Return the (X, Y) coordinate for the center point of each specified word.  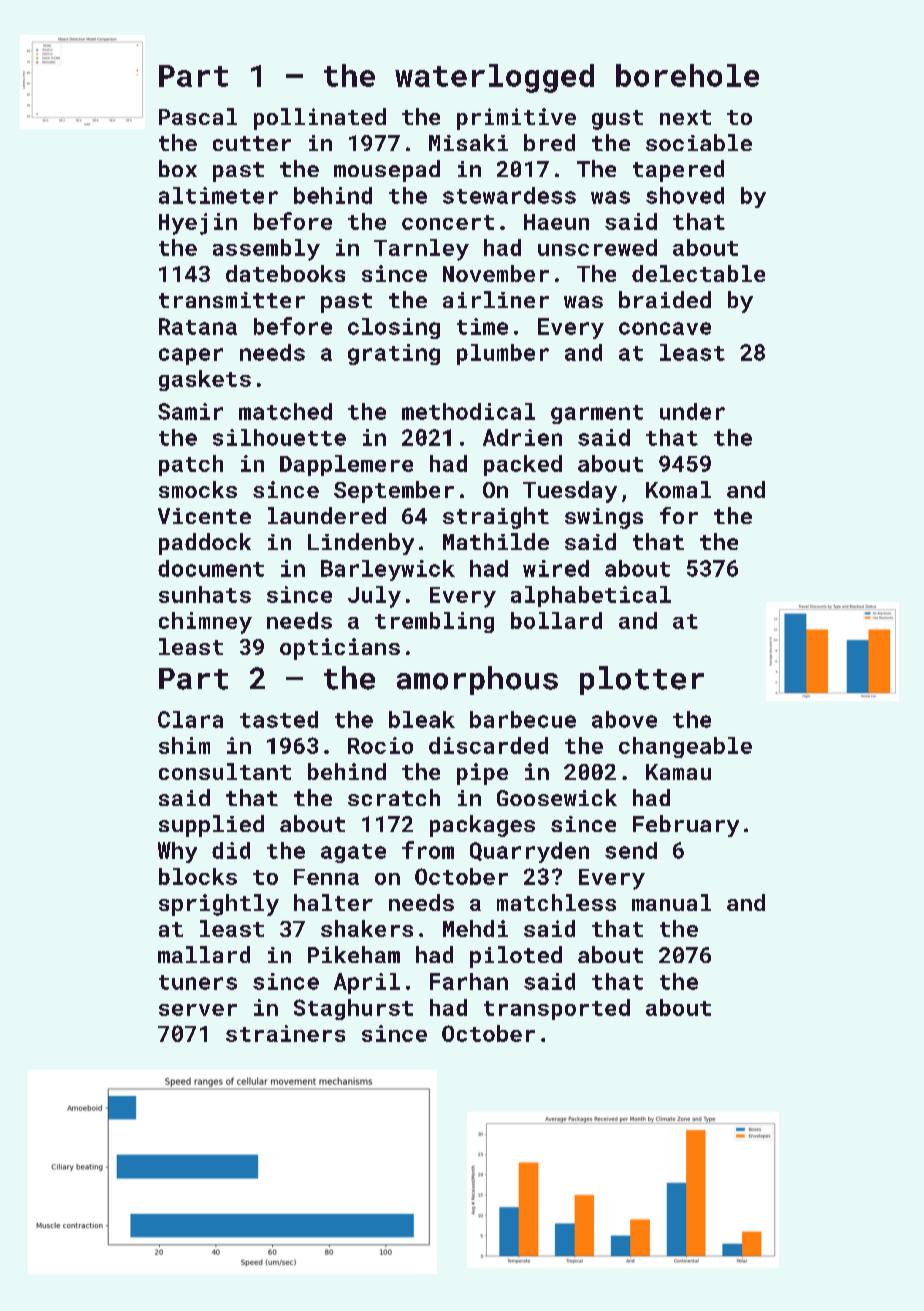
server (198, 1010)
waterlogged (494, 78)
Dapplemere (346, 465)
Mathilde (496, 541)
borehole (687, 75)
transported (557, 1009)
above (624, 719)
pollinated (320, 119)
